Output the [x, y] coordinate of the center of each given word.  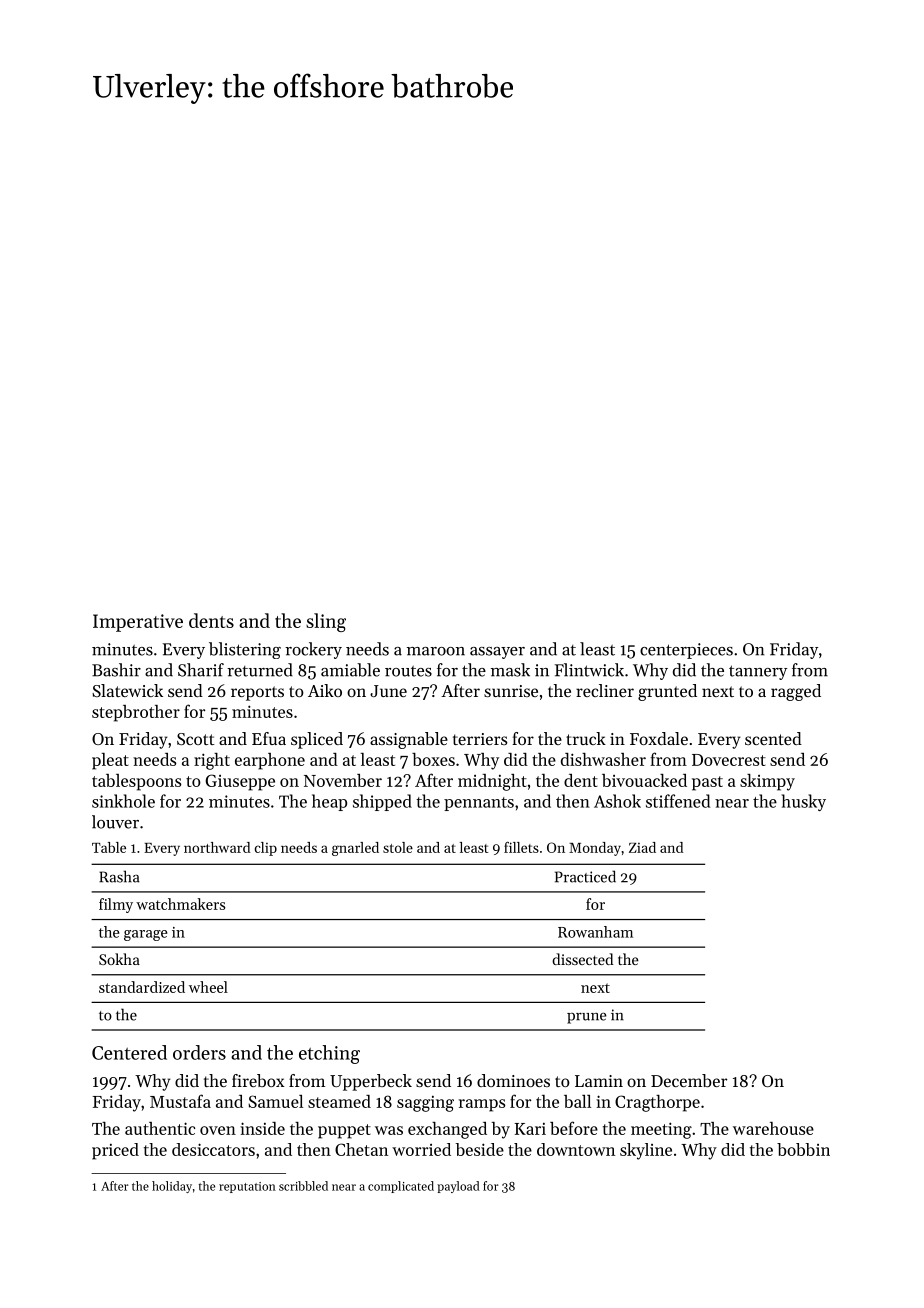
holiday [172, 1187]
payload [458, 1187]
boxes [433, 759]
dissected [582, 959]
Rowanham [595, 932]
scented [773, 738]
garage [145, 935]
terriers [480, 739]
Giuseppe [240, 782]
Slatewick [127, 690]
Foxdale [659, 738]
